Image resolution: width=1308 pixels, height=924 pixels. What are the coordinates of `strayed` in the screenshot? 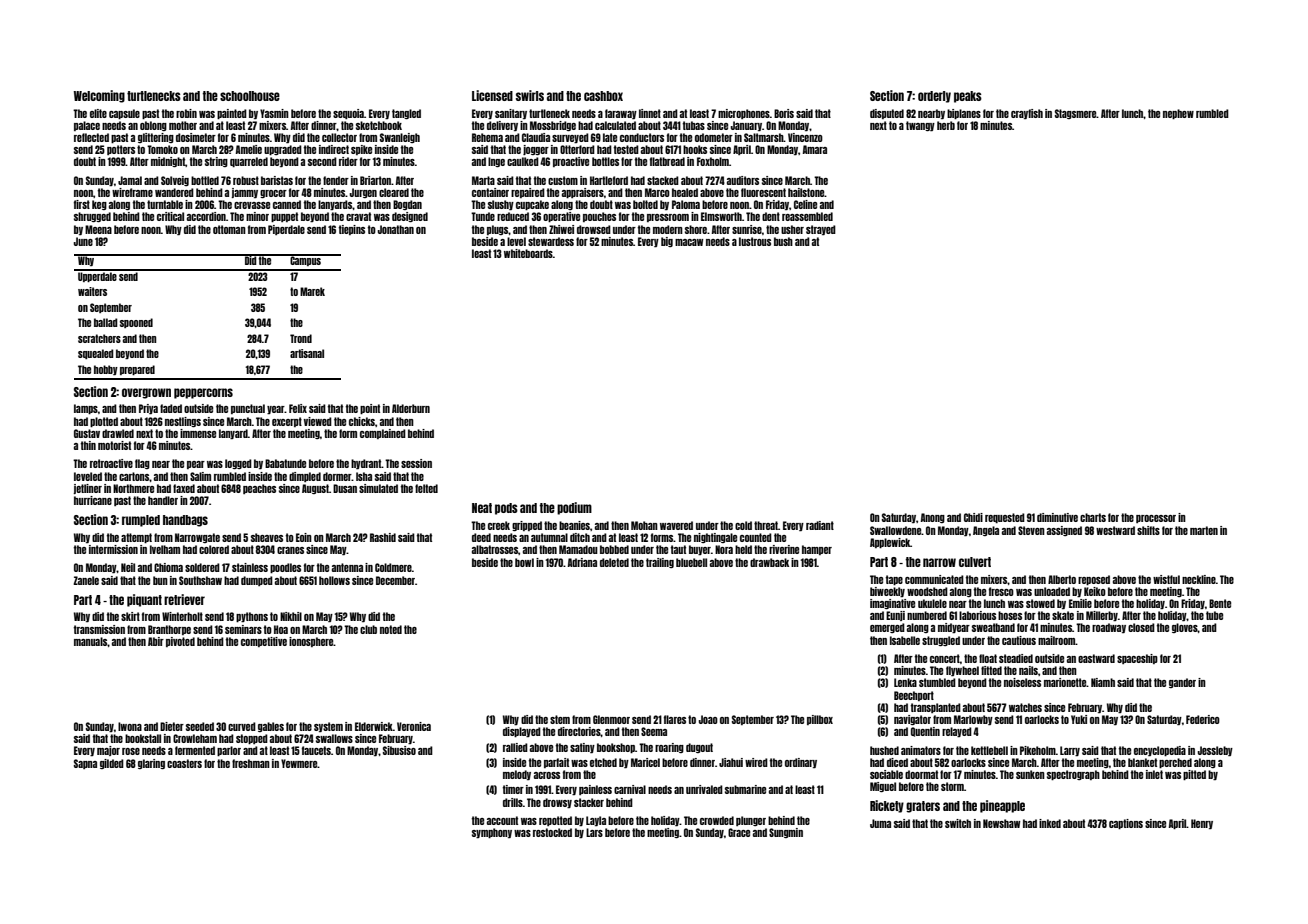 It's located at (821, 230).
